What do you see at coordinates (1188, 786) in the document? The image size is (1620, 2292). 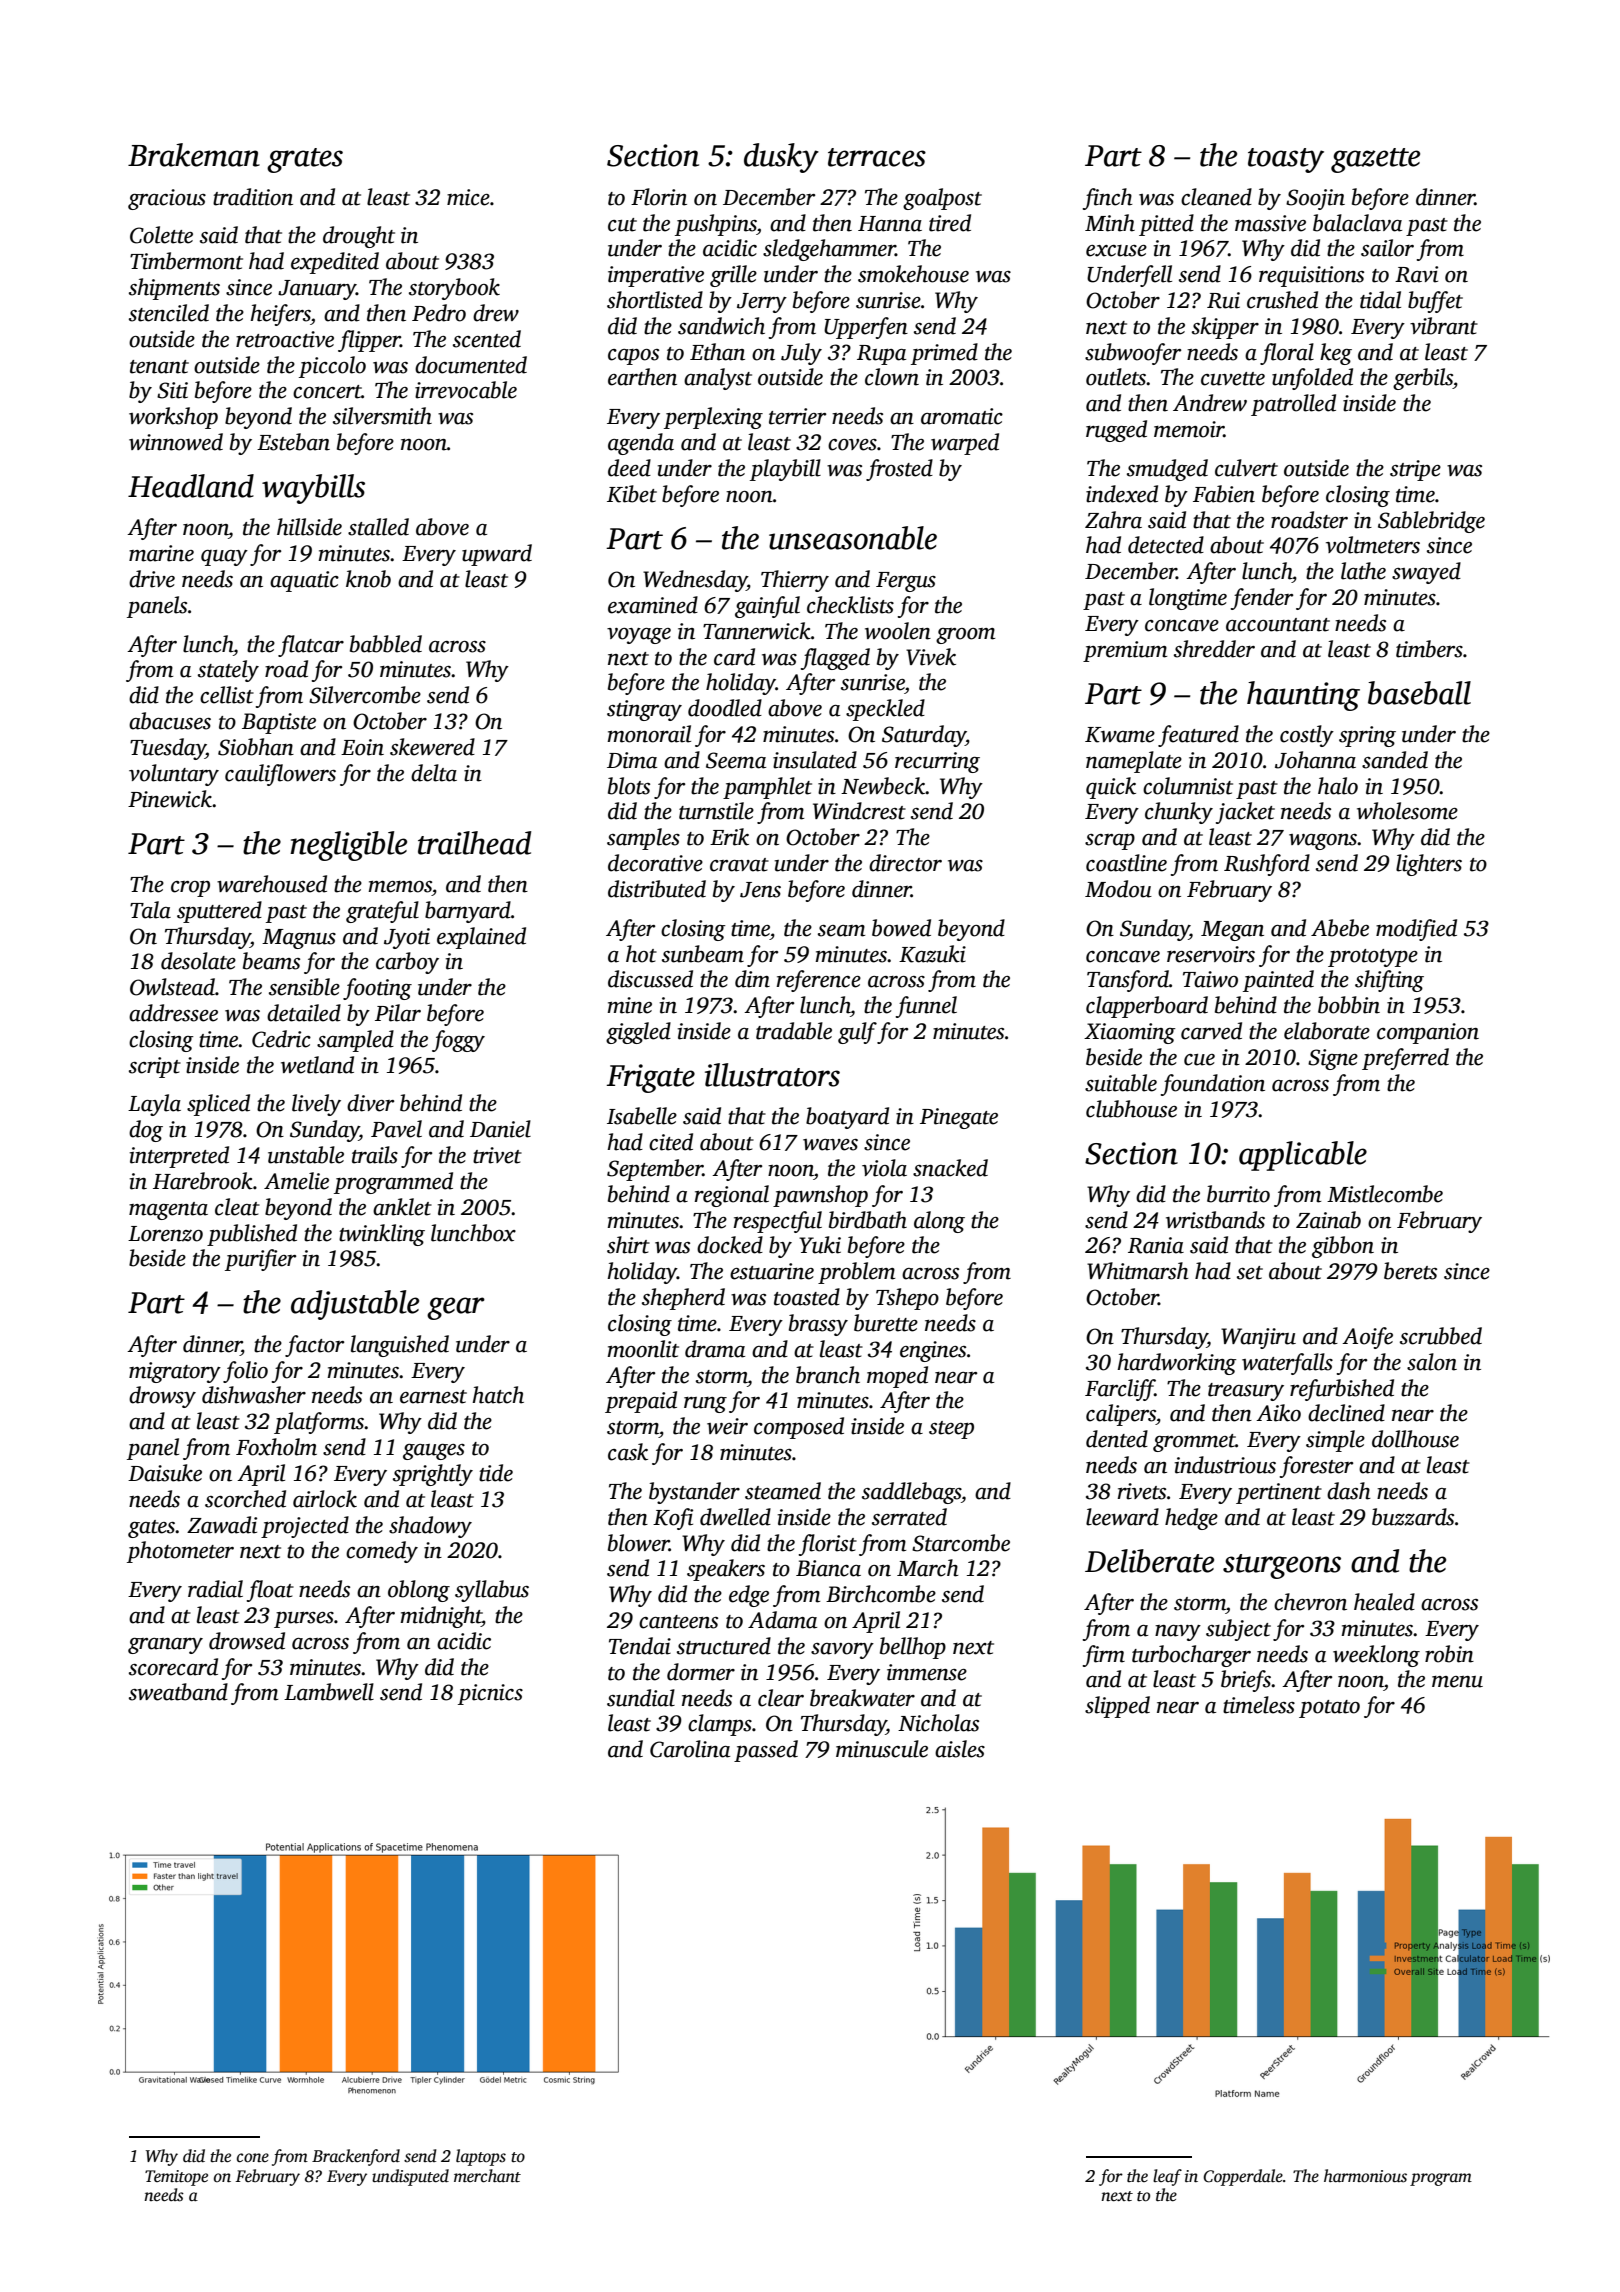 I see `columnist` at bounding box center [1188, 786].
